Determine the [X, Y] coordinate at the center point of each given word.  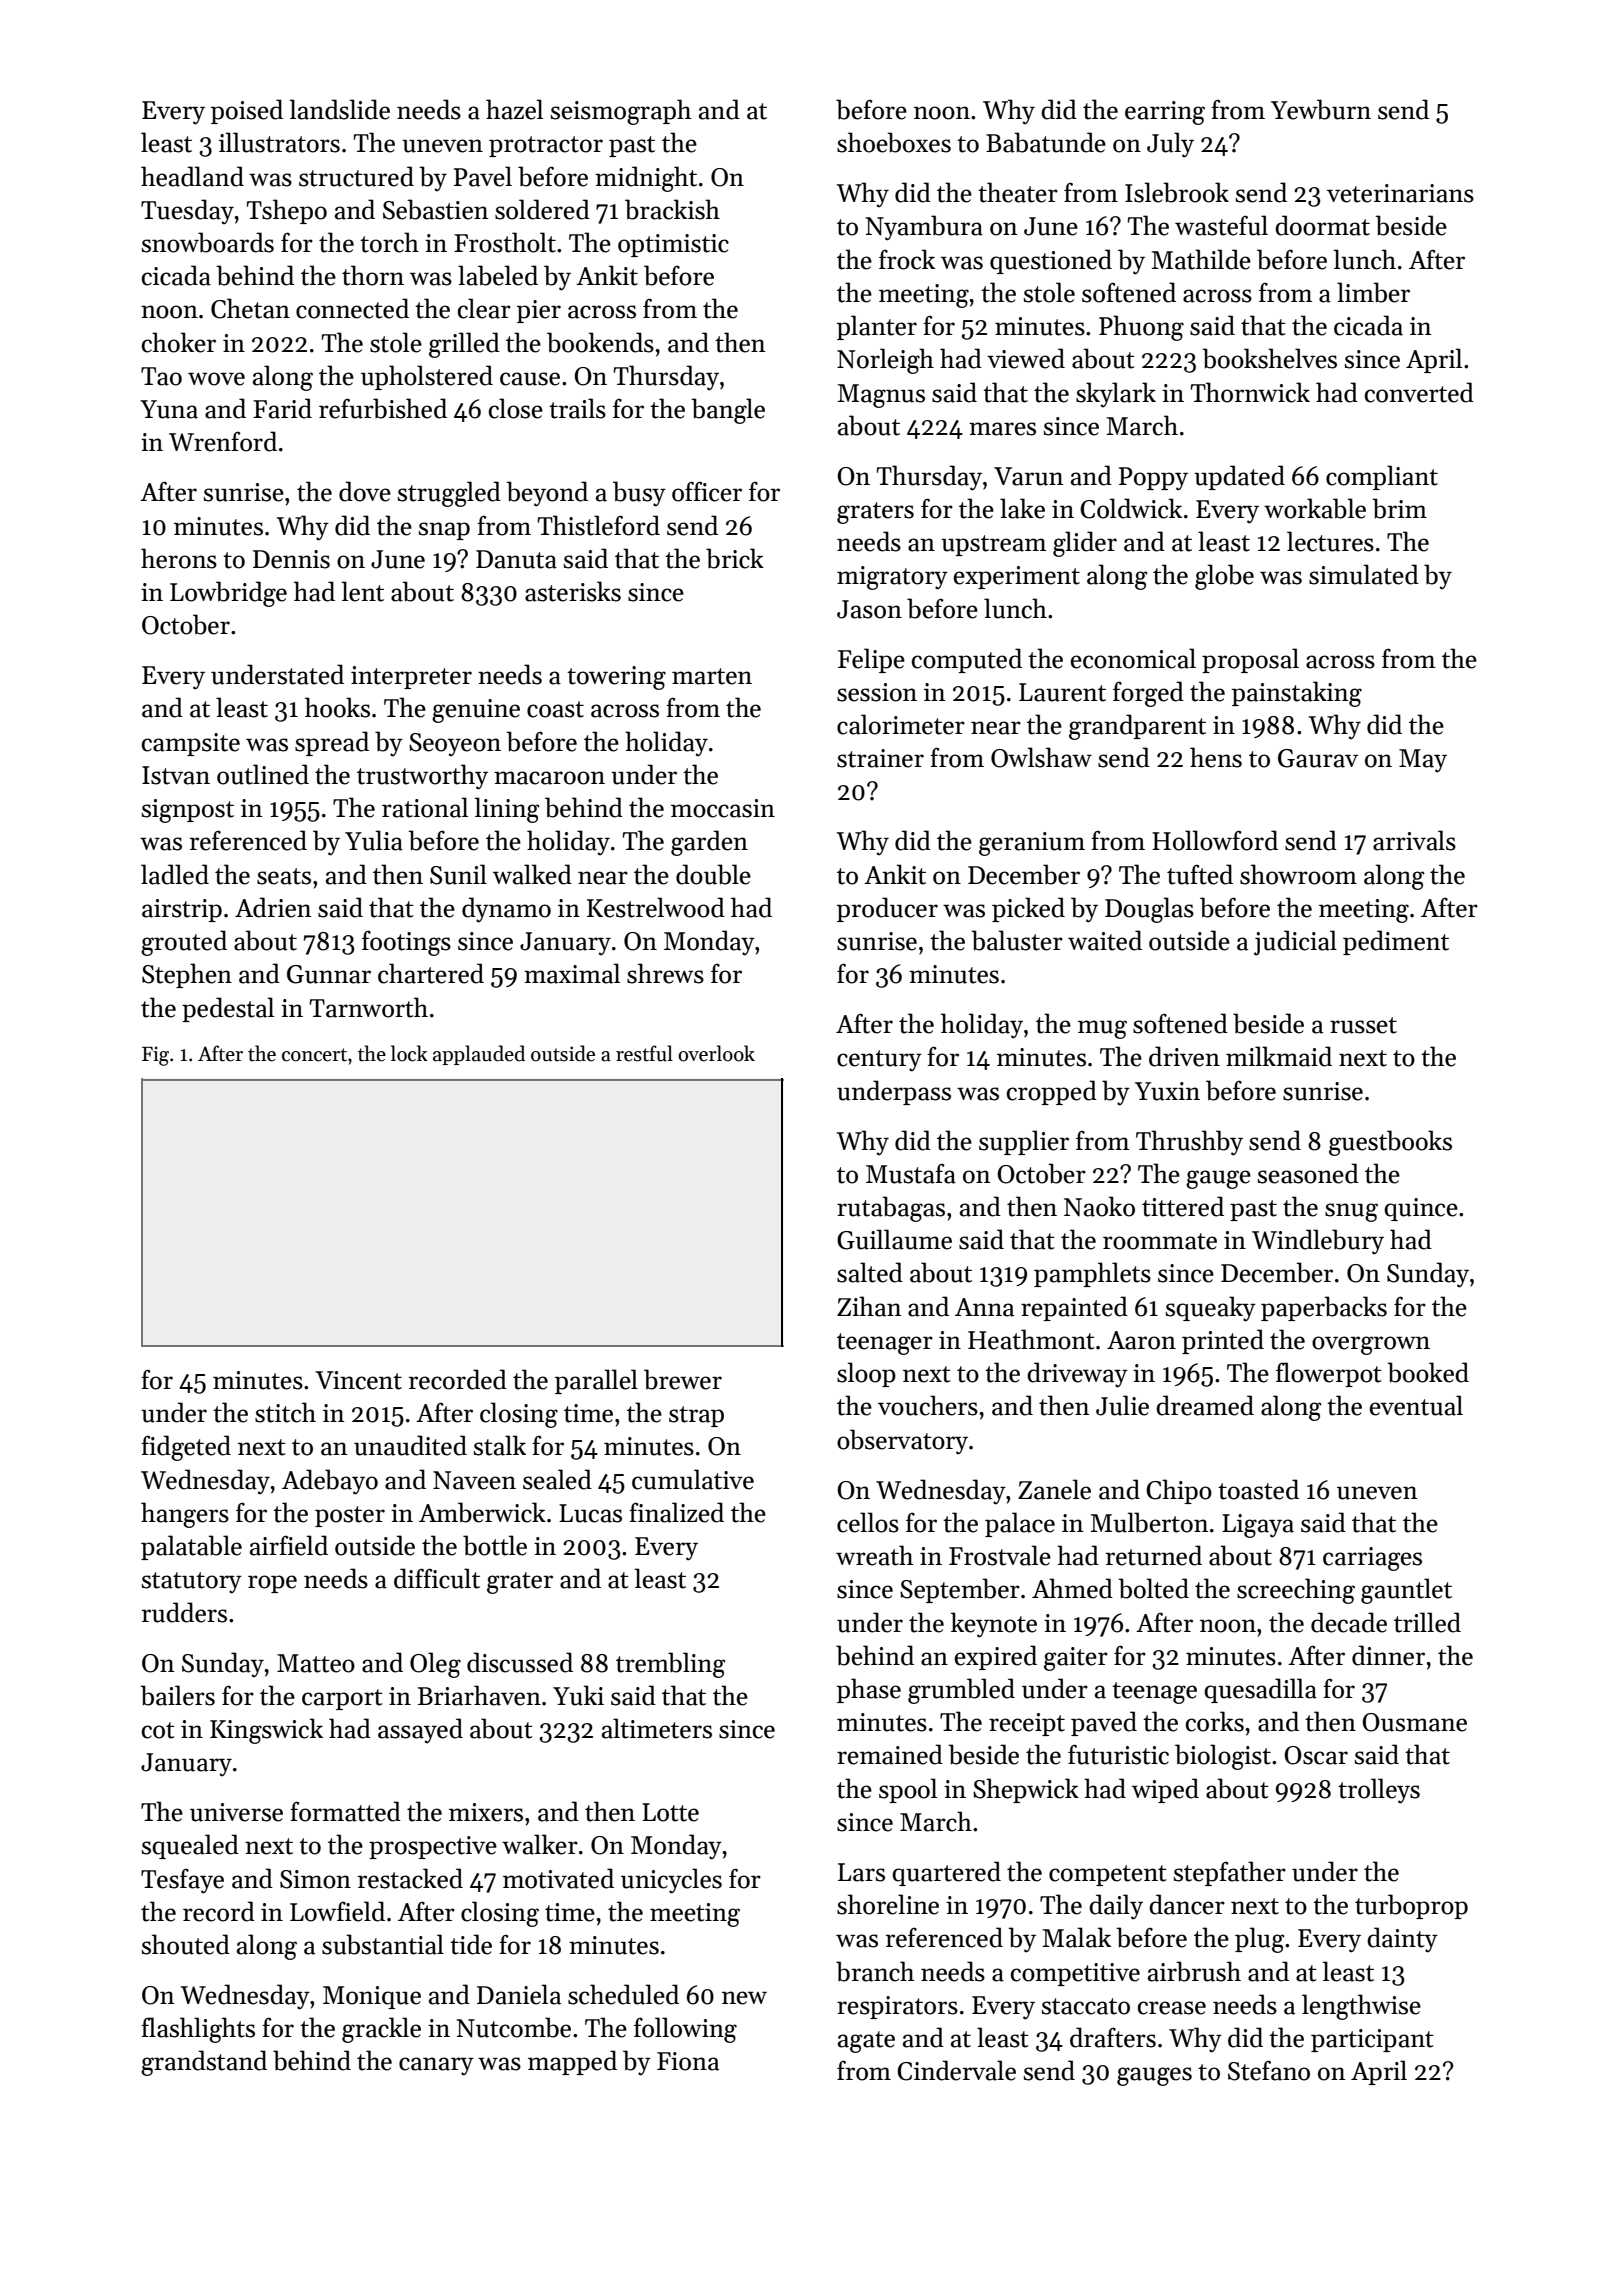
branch [875, 1971]
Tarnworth [369, 1007]
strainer [880, 758]
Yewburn [1321, 109]
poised [247, 111]
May [1423, 761]
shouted [185, 1944]
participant [1372, 2040]
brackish [672, 209]
